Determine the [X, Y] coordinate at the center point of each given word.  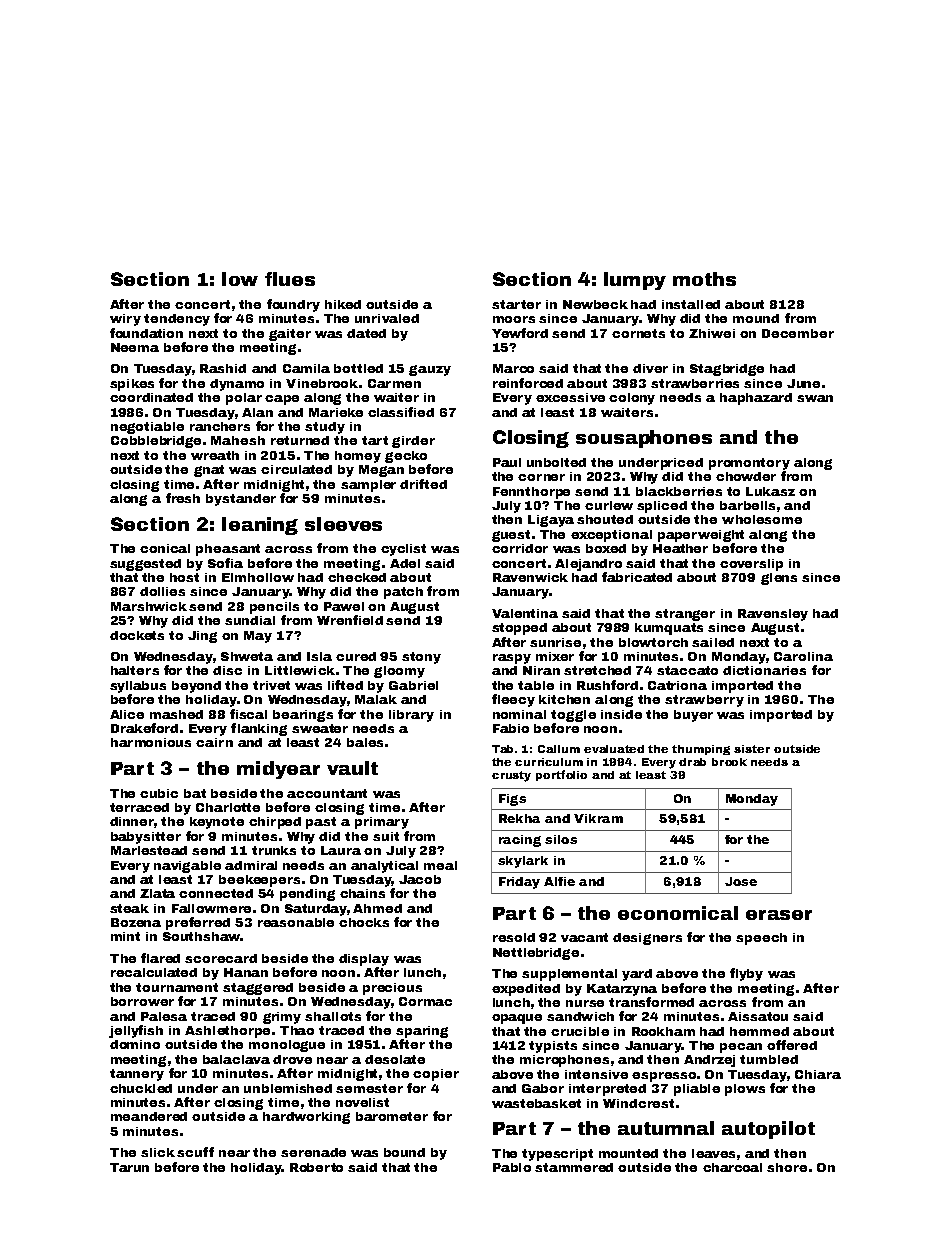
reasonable [296, 922]
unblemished [288, 1088]
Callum [559, 749]
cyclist [403, 550]
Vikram [598, 818]
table [536, 685]
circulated [296, 469]
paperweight [701, 536]
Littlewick [300, 670]
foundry [293, 305]
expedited [526, 990]
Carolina [803, 656]
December [798, 333]
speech [761, 939]
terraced [139, 807]
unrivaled [387, 318]
